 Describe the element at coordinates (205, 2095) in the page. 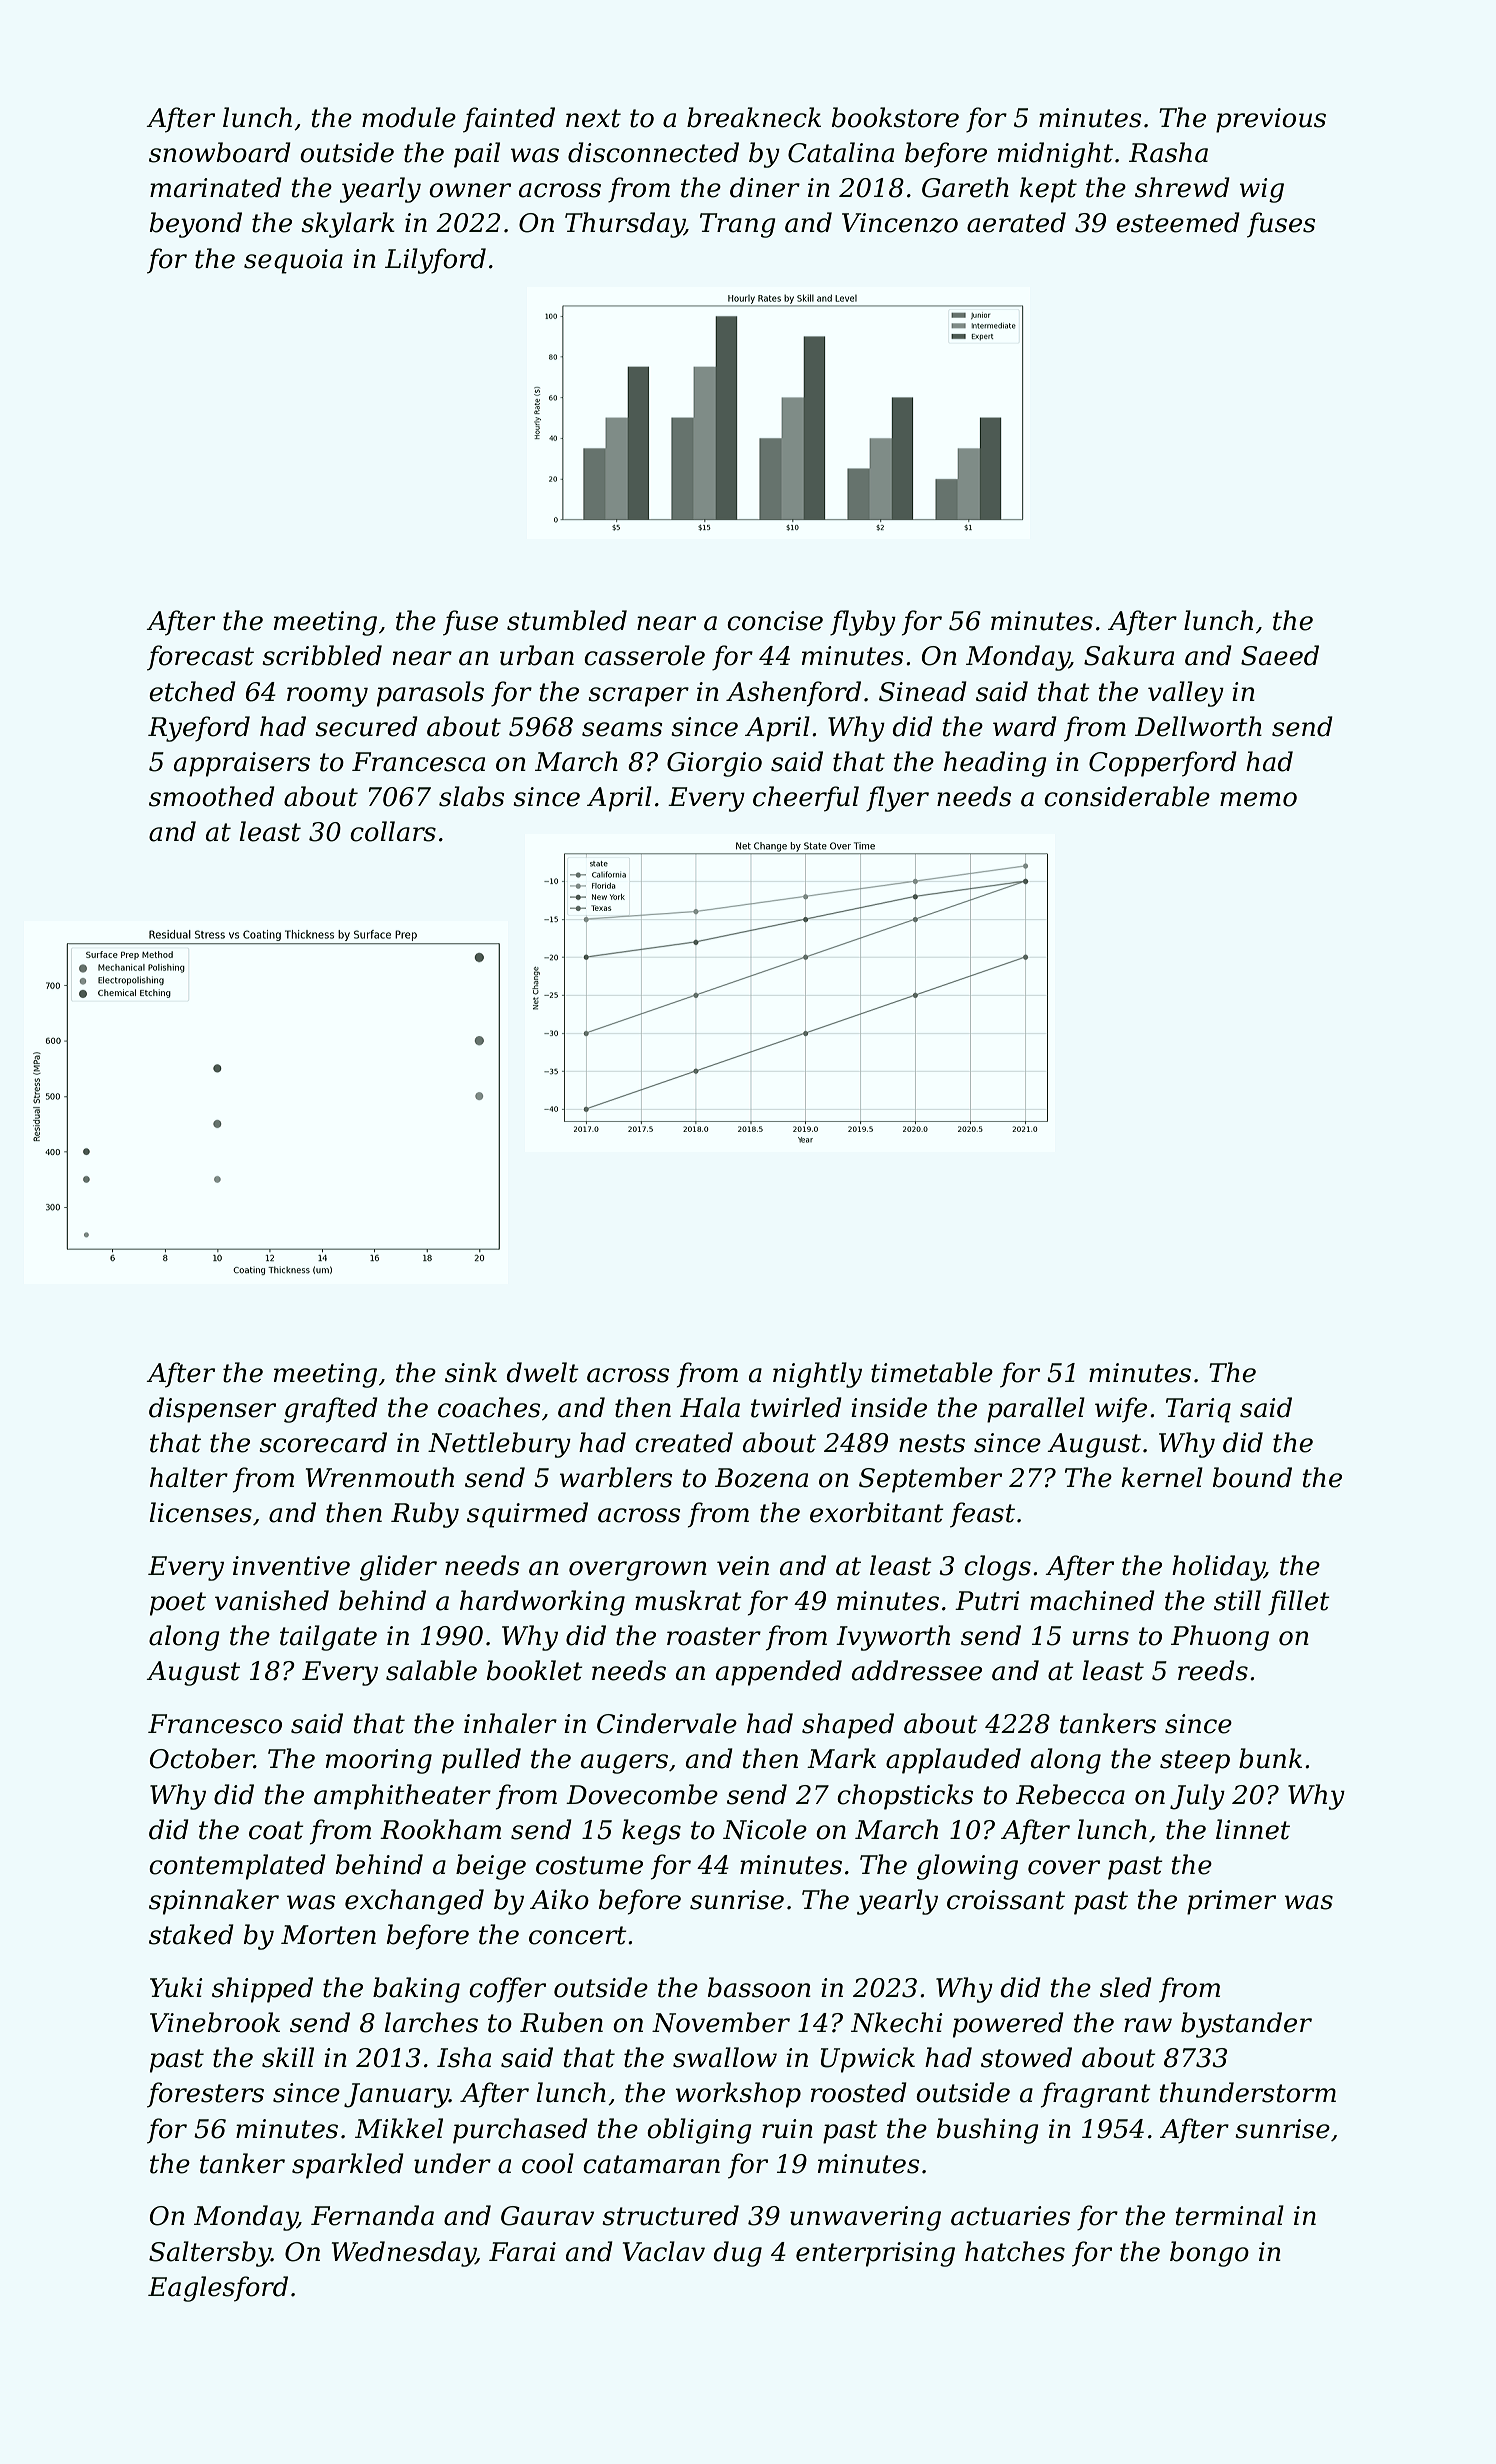

I see `foresters` at that location.
